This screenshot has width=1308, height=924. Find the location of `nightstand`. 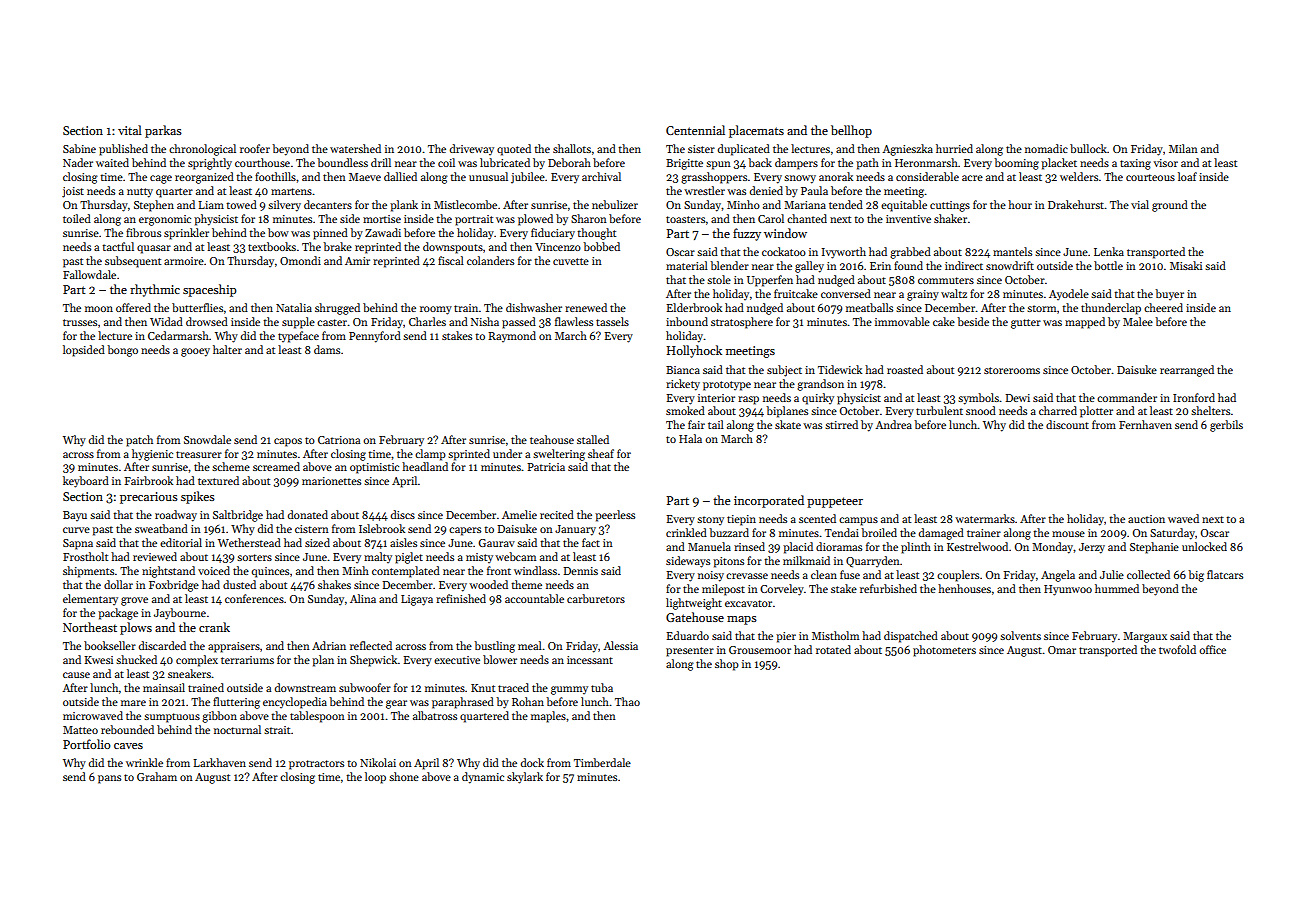

nightstand is located at coordinates (168, 572).
